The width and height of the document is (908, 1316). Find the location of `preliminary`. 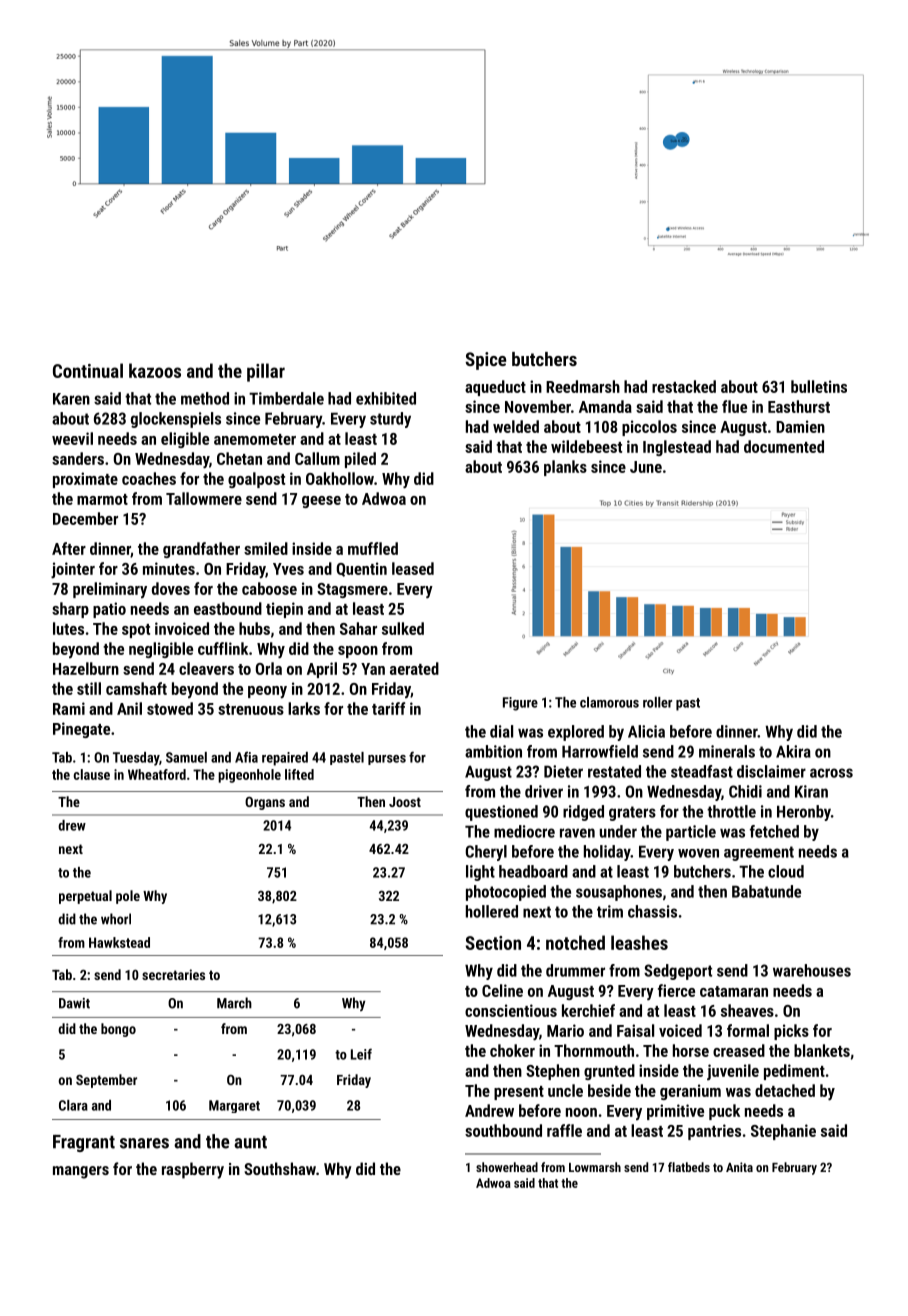

preliminary is located at coordinates (110, 590).
